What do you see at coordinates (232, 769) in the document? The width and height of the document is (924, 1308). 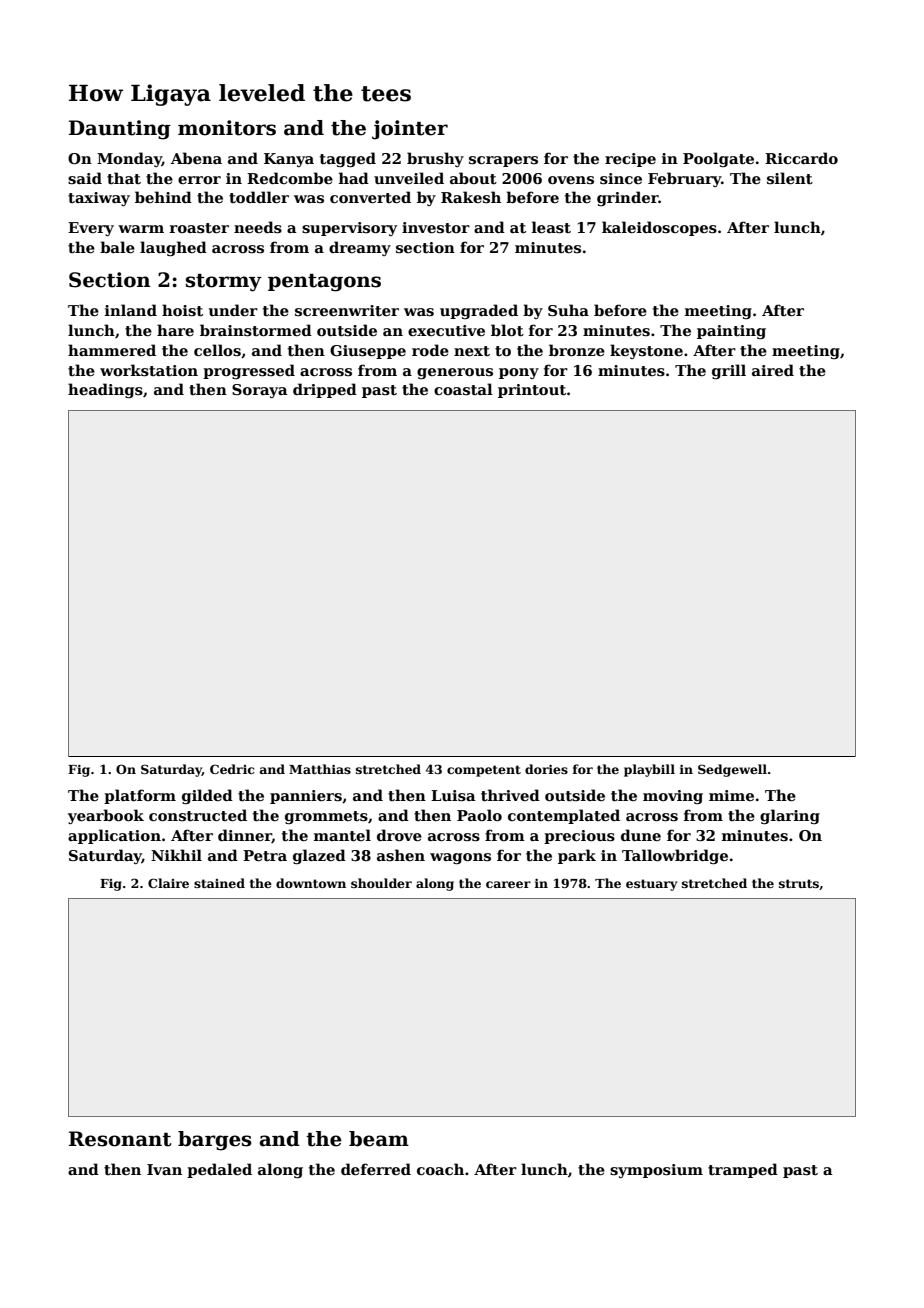 I see `Cedric` at bounding box center [232, 769].
